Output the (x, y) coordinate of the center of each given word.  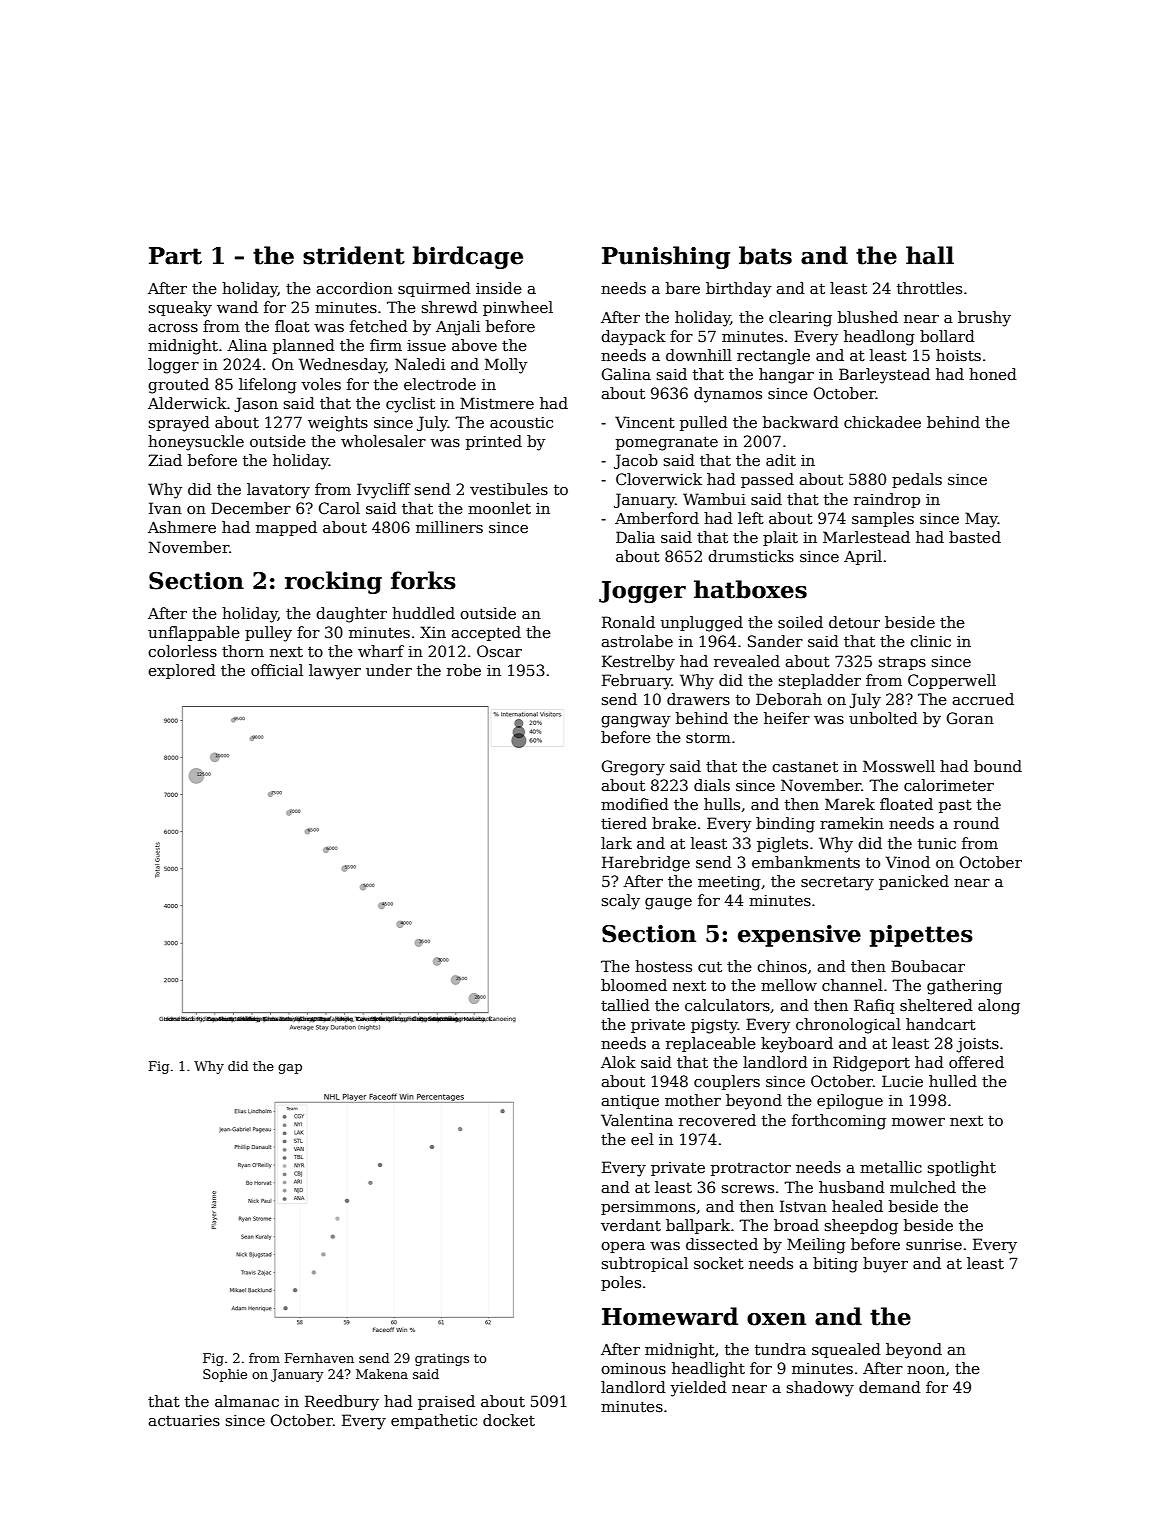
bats (765, 255)
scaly (621, 902)
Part (175, 256)
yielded (698, 1389)
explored (182, 671)
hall (930, 255)
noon (926, 1370)
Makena (382, 1374)
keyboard (797, 1045)
